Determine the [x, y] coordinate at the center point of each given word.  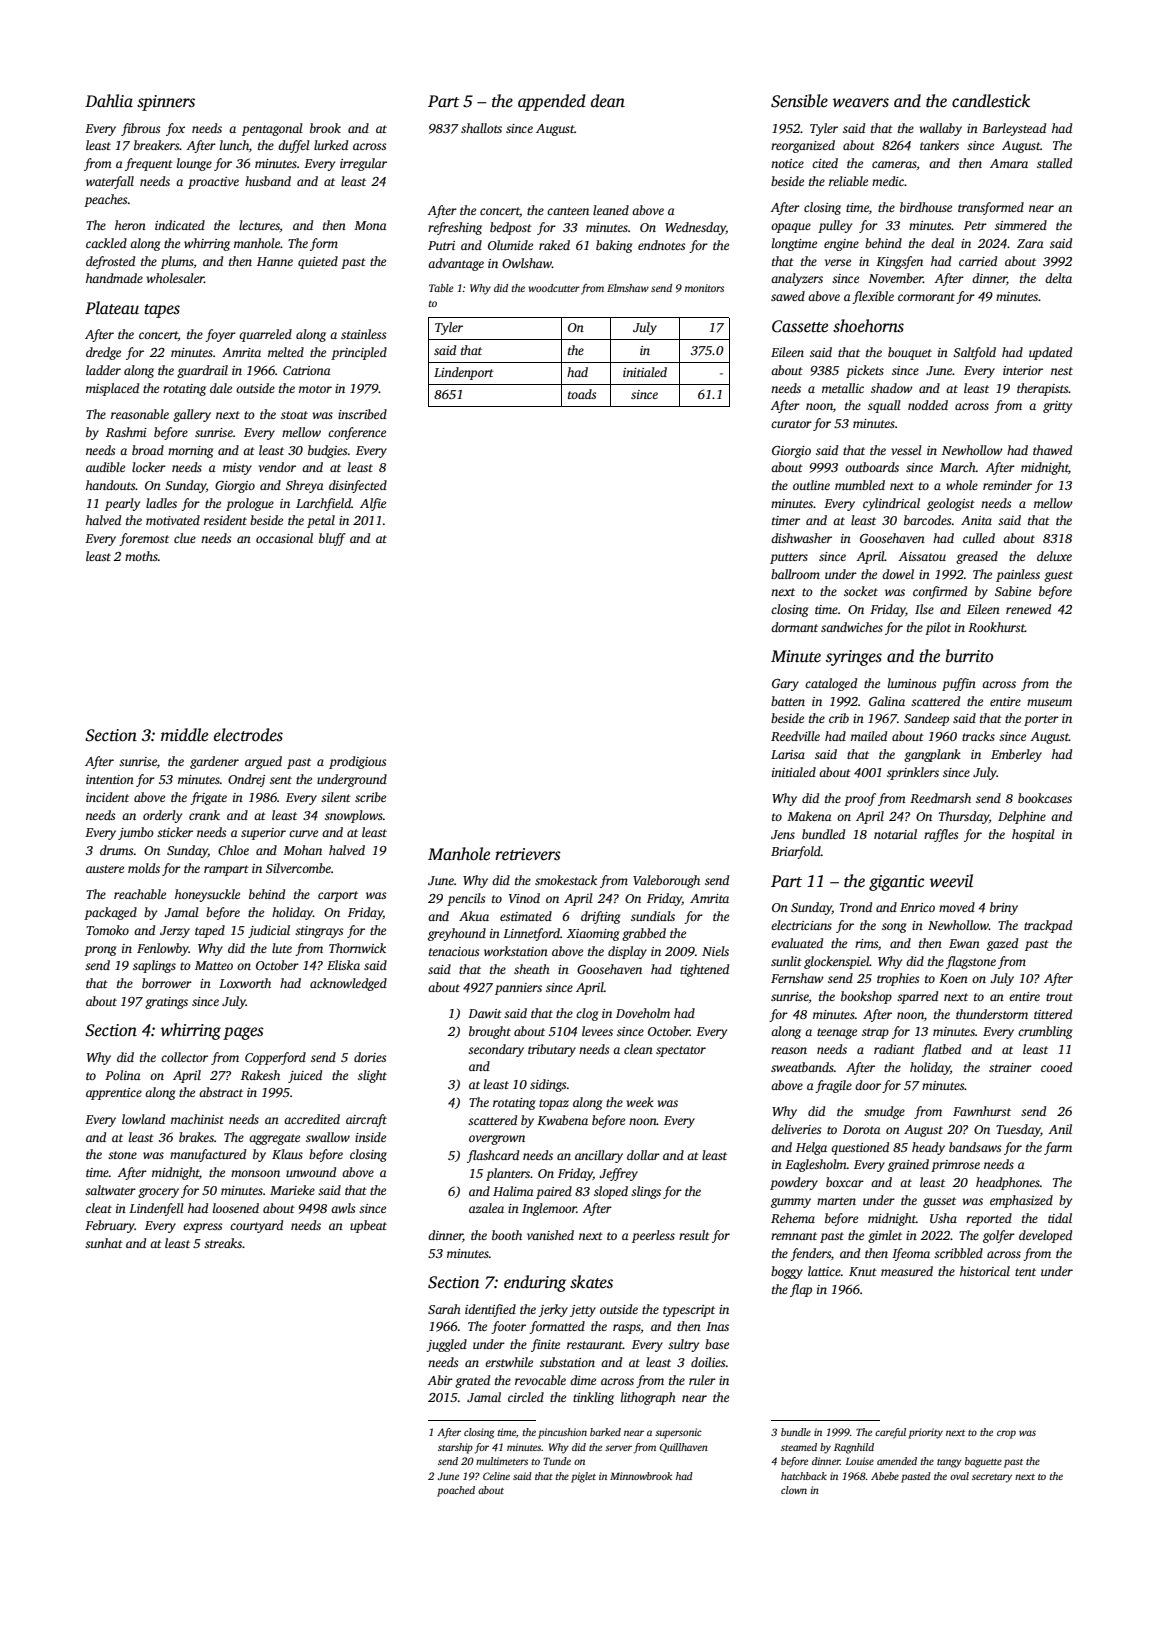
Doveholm [643, 1013]
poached [456, 1491]
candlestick [991, 101]
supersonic [678, 1433]
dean [608, 100]
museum [1049, 702]
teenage [837, 1033]
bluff [332, 539]
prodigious [357, 762]
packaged [110, 913]
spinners [166, 103]
